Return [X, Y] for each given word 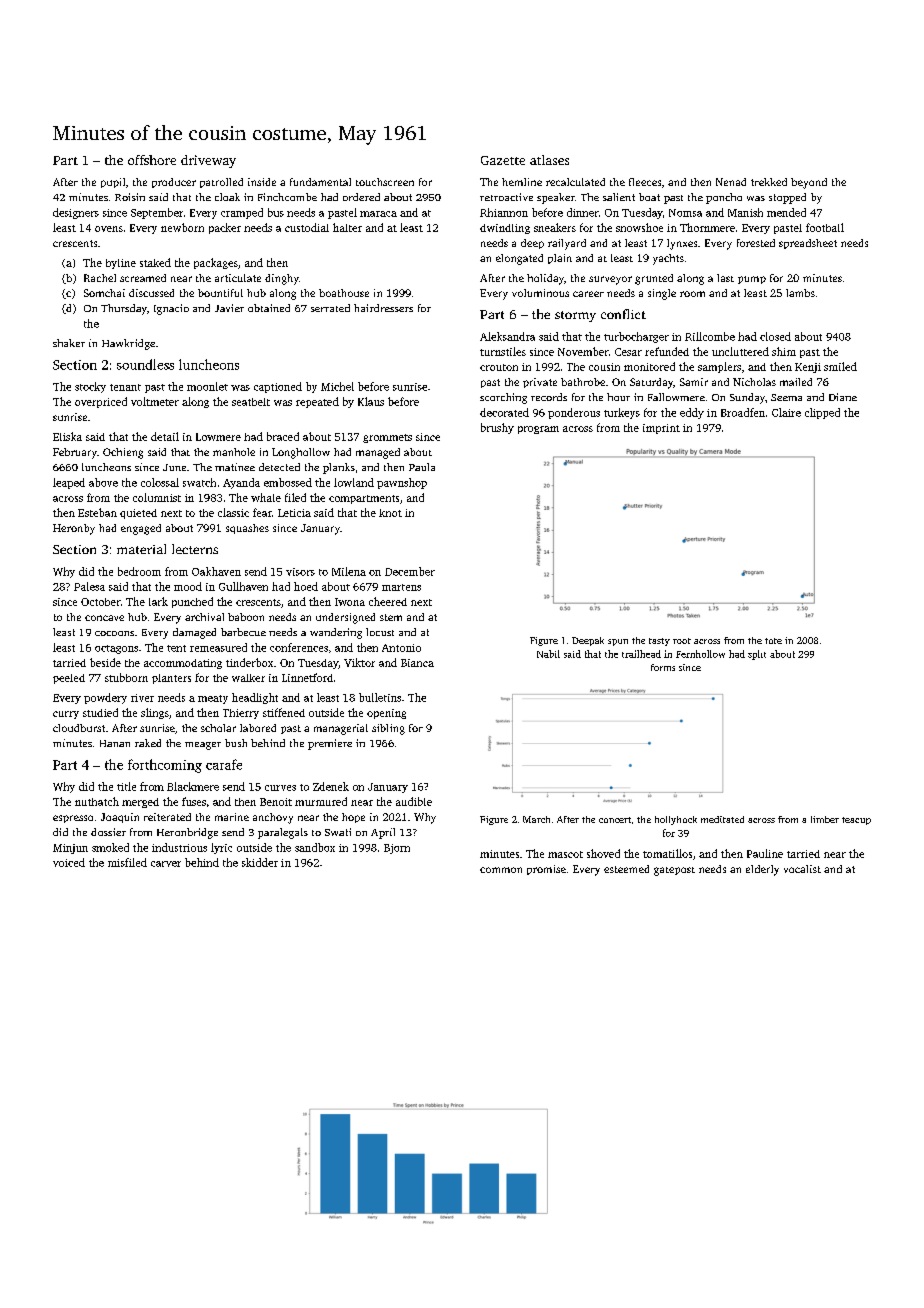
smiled [840, 366]
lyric [221, 848]
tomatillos [667, 853]
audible [414, 801]
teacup [856, 821]
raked [148, 743]
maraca [378, 214]
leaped [69, 483]
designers [76, 213]
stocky [90, 387]
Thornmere [707, 227]
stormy [575, 316]
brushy [497, 428]
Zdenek [331, 786]
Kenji [808, 368]
